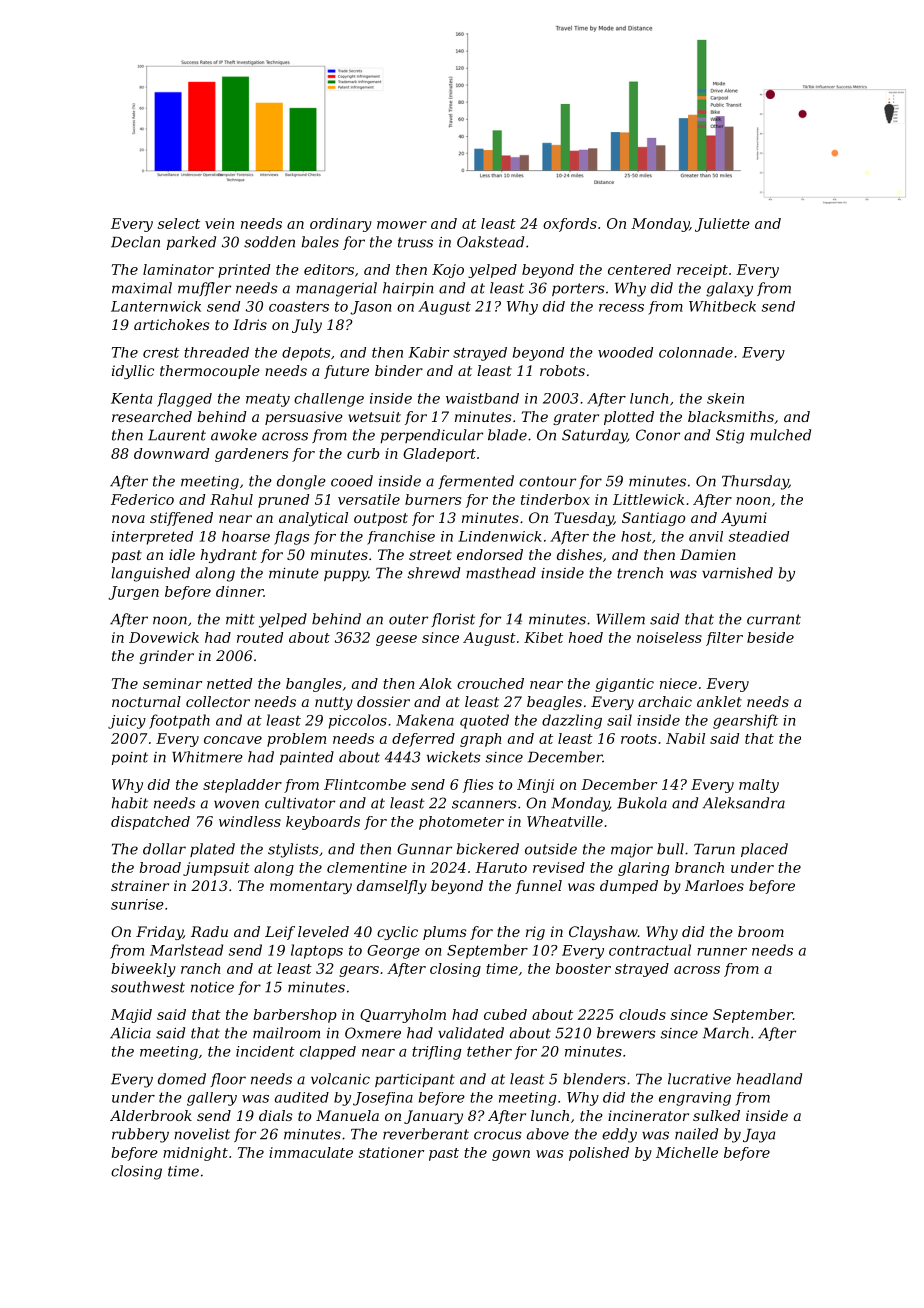  I want to click on immaculate, so click(311, 1152).
